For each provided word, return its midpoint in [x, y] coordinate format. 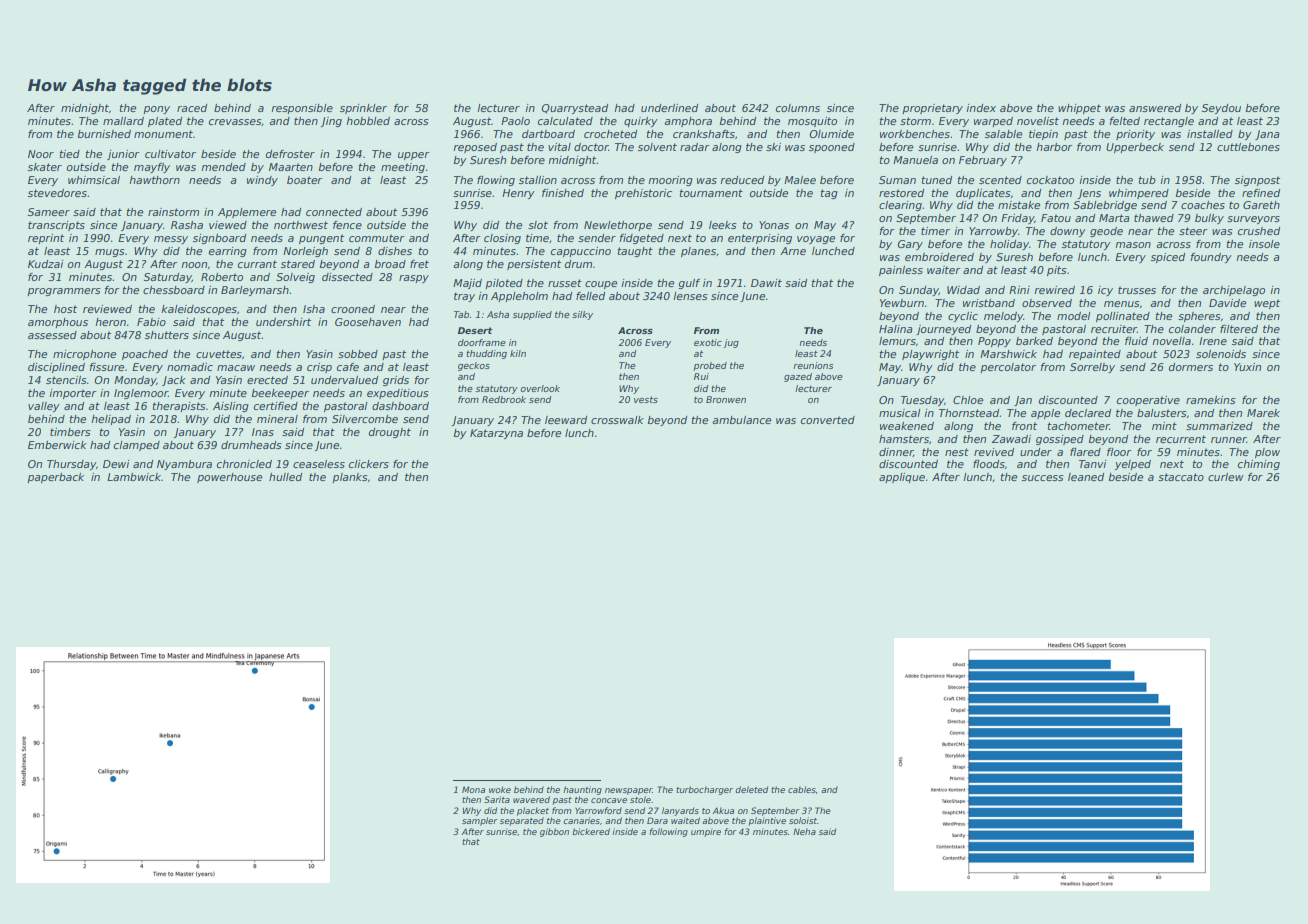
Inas [263, 432]
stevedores [57, 193]
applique [902, 478]
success [1043, 478]
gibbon [554, 832]
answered [1155, 108]
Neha [804, 831]
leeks [723, 225]
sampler [480, 821]
